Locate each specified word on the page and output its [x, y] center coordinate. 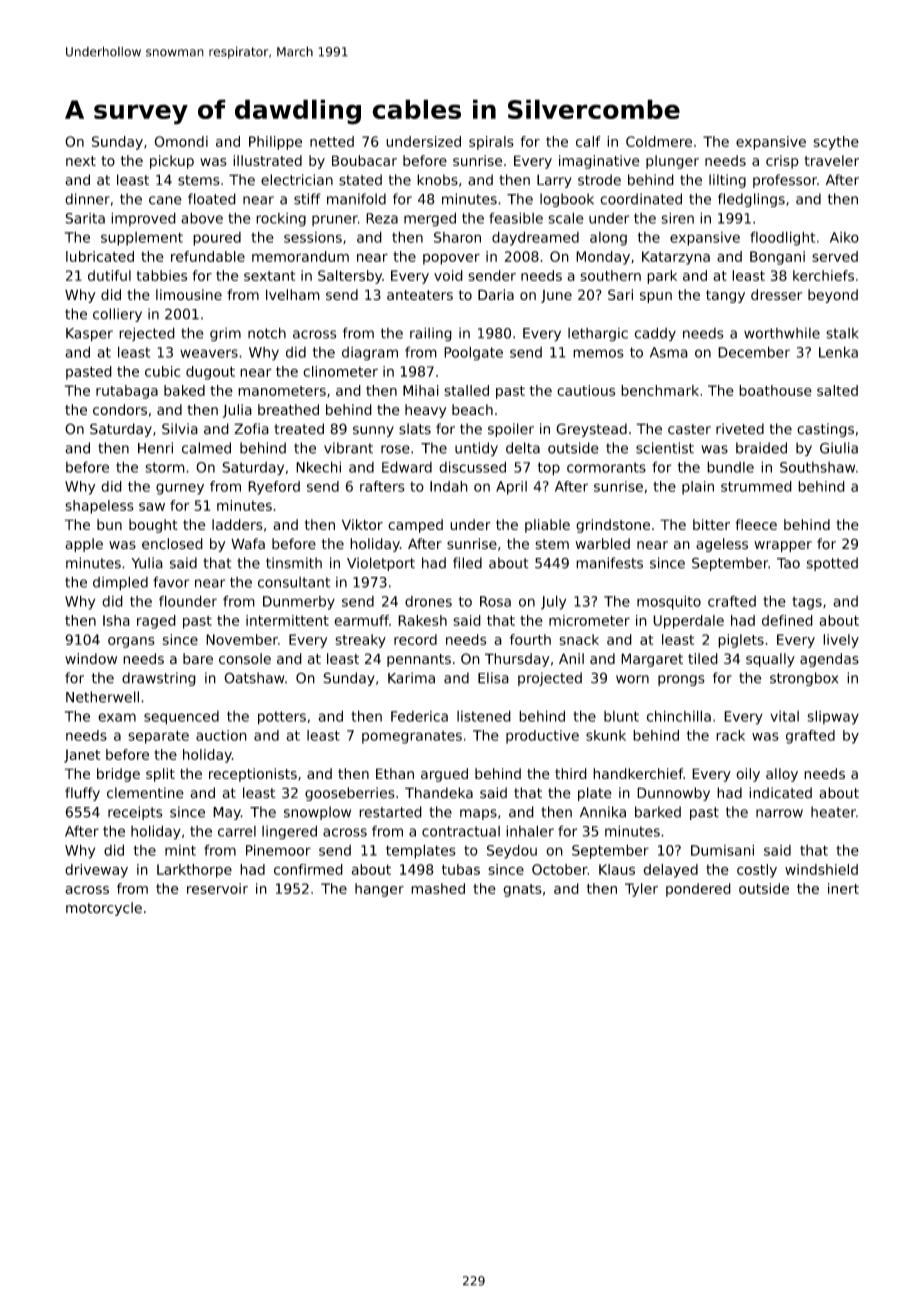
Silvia [180, 429]
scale [565, 218]
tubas [461, 869]
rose [395, 449]
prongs [681, 680]
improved [143, 219]
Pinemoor [278, 850]
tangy [725, 296]
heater [833, 812]
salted [837, 390]
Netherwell [102, 697]
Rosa [495, 601]
